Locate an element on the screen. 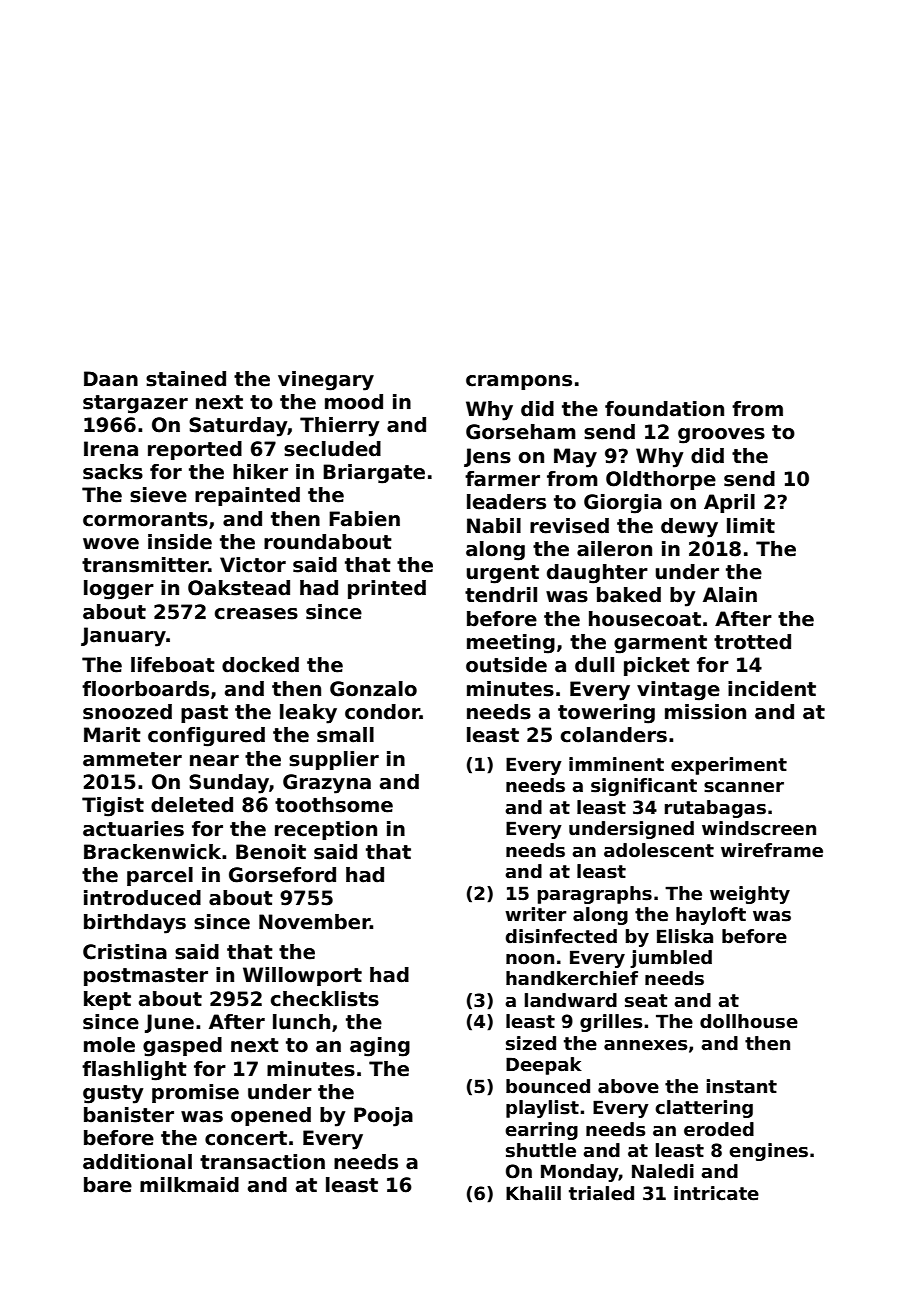  crampons is located at coordinates (519, 382).
